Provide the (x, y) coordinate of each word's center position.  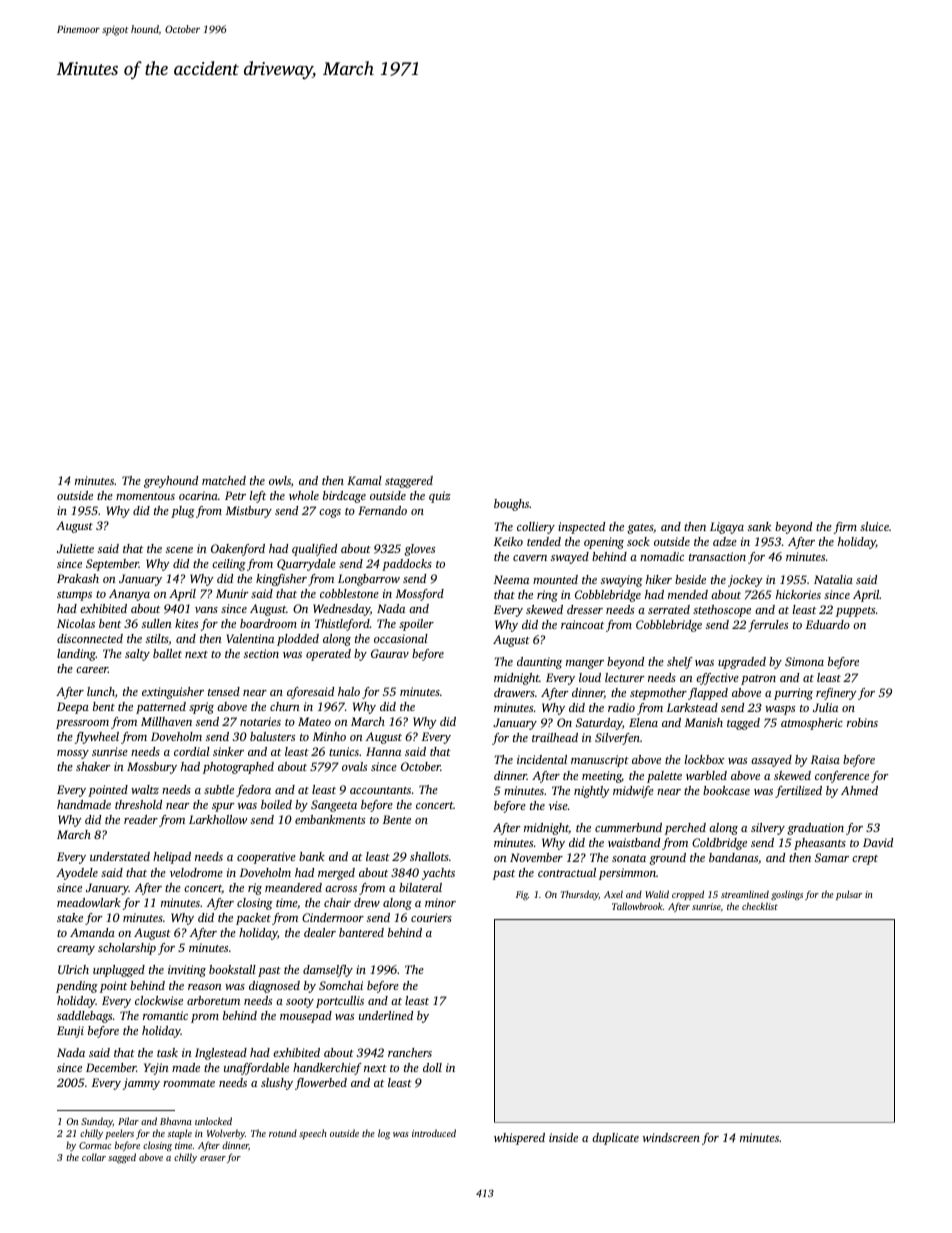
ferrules (768, 626)
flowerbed (321, 1084)
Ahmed (859, 790)
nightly (592, 792)
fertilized (798, 792)
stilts (157, 639)
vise (558, 805)
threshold (138, 804)
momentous (145, 496)
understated (120, 856)
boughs (511, 505)
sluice (874, 526)
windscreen (671, 1137)
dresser (585, 609)
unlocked (213, 1121)
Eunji (70, 1032)
